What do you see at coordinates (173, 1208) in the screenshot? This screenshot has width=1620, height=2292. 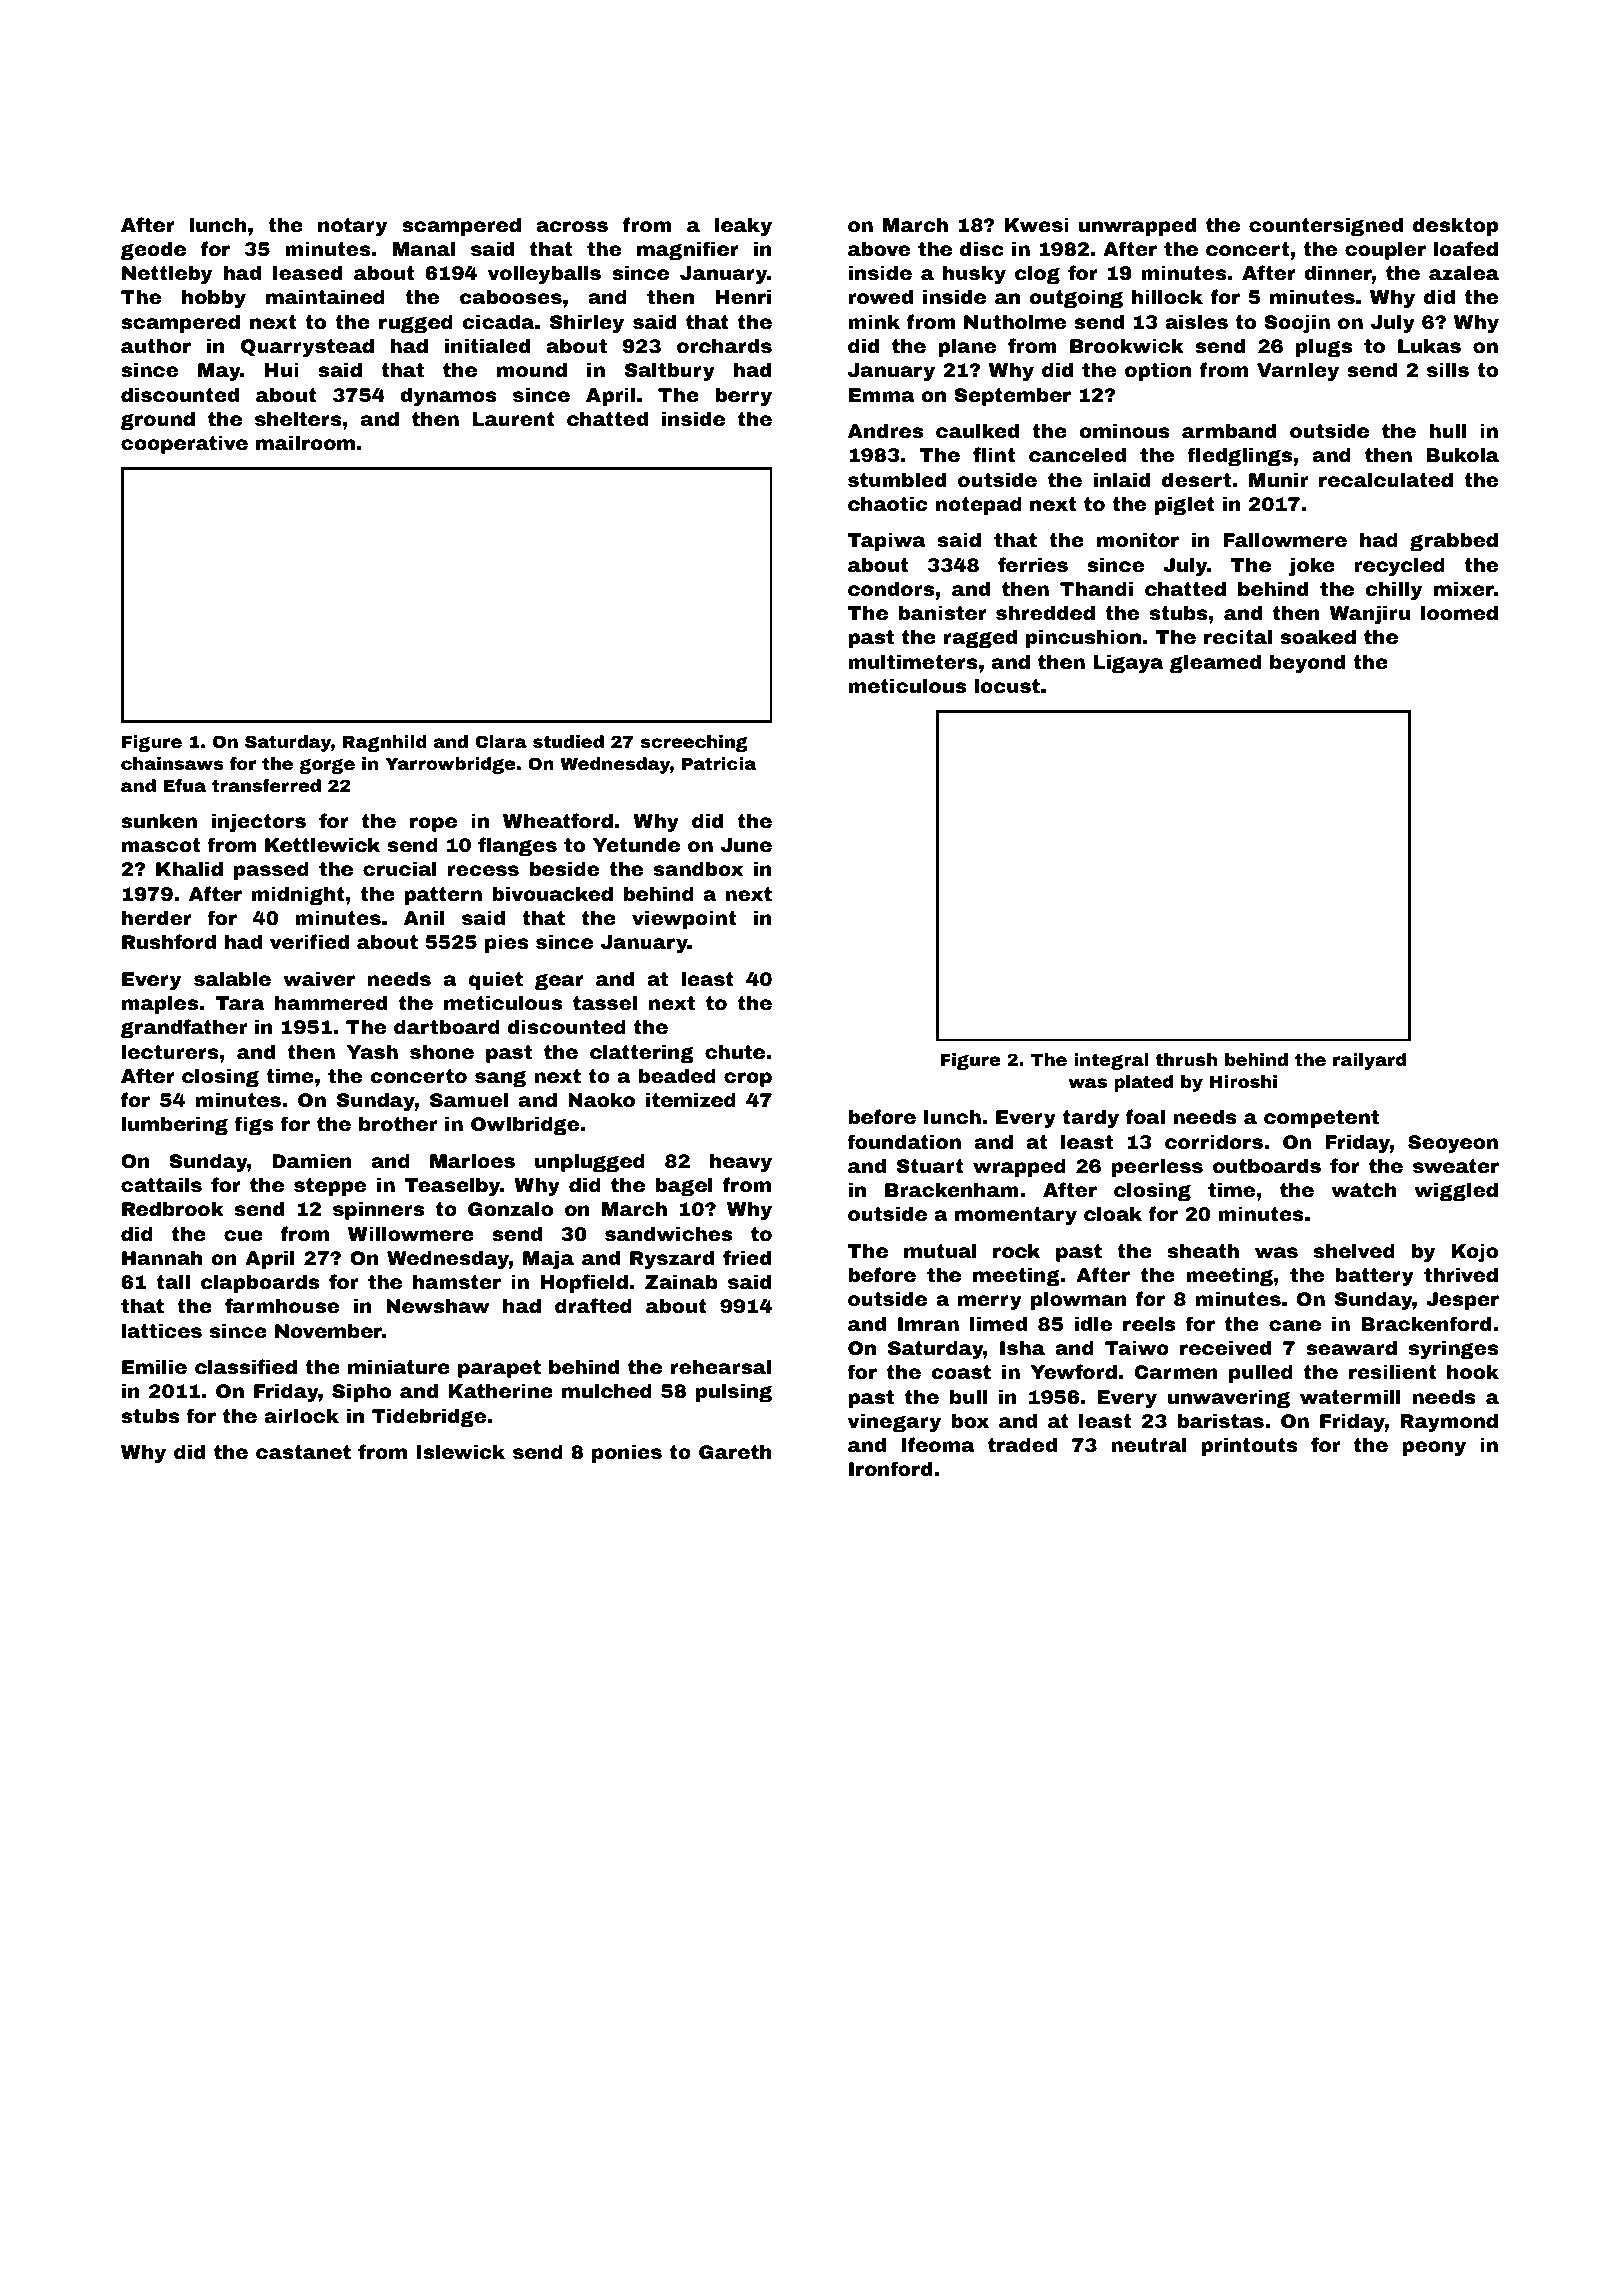 I see `Redbrook` at bounding box center [173, 1208].
